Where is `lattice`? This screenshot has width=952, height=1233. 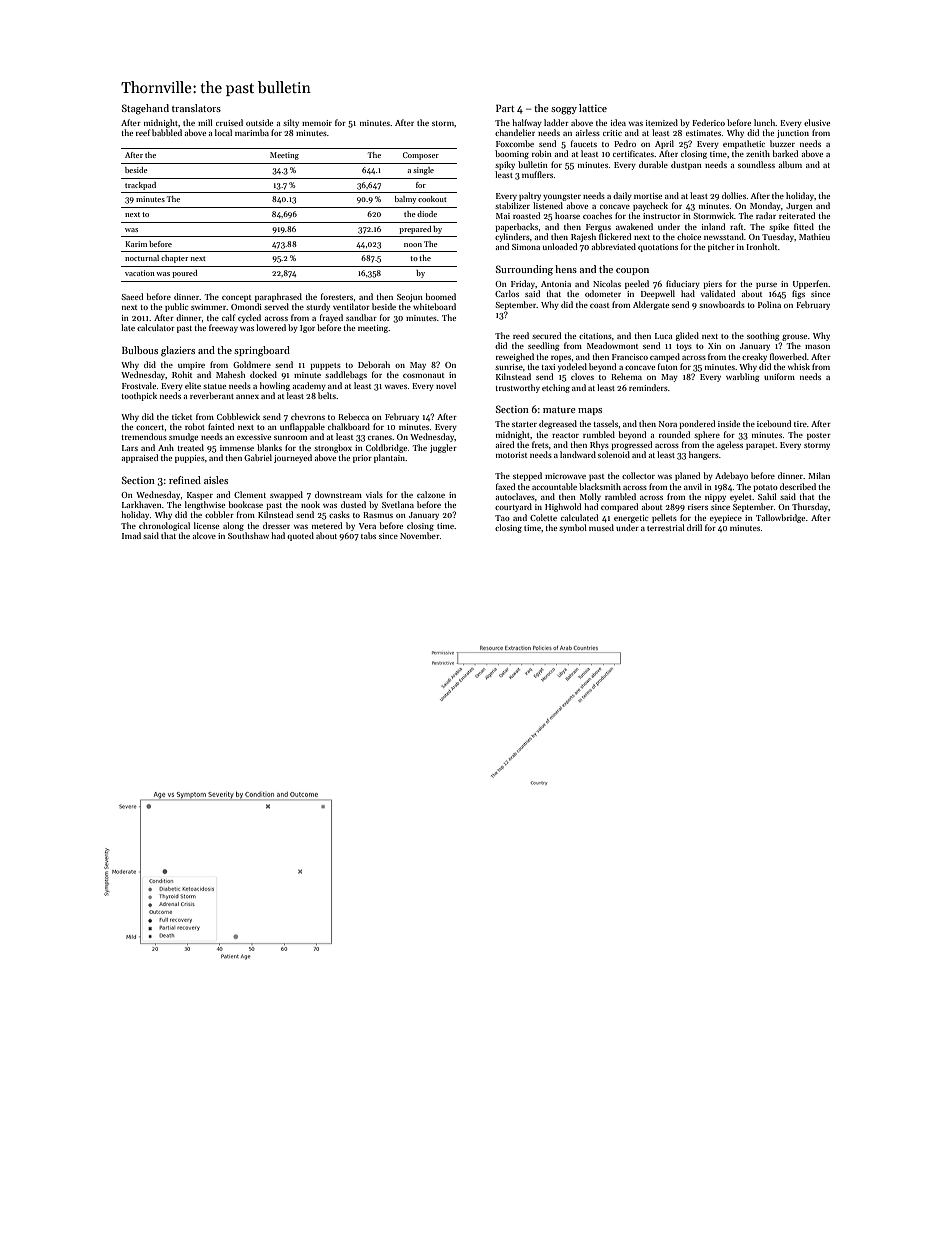 lattice is located at coordinates (593, 108).
